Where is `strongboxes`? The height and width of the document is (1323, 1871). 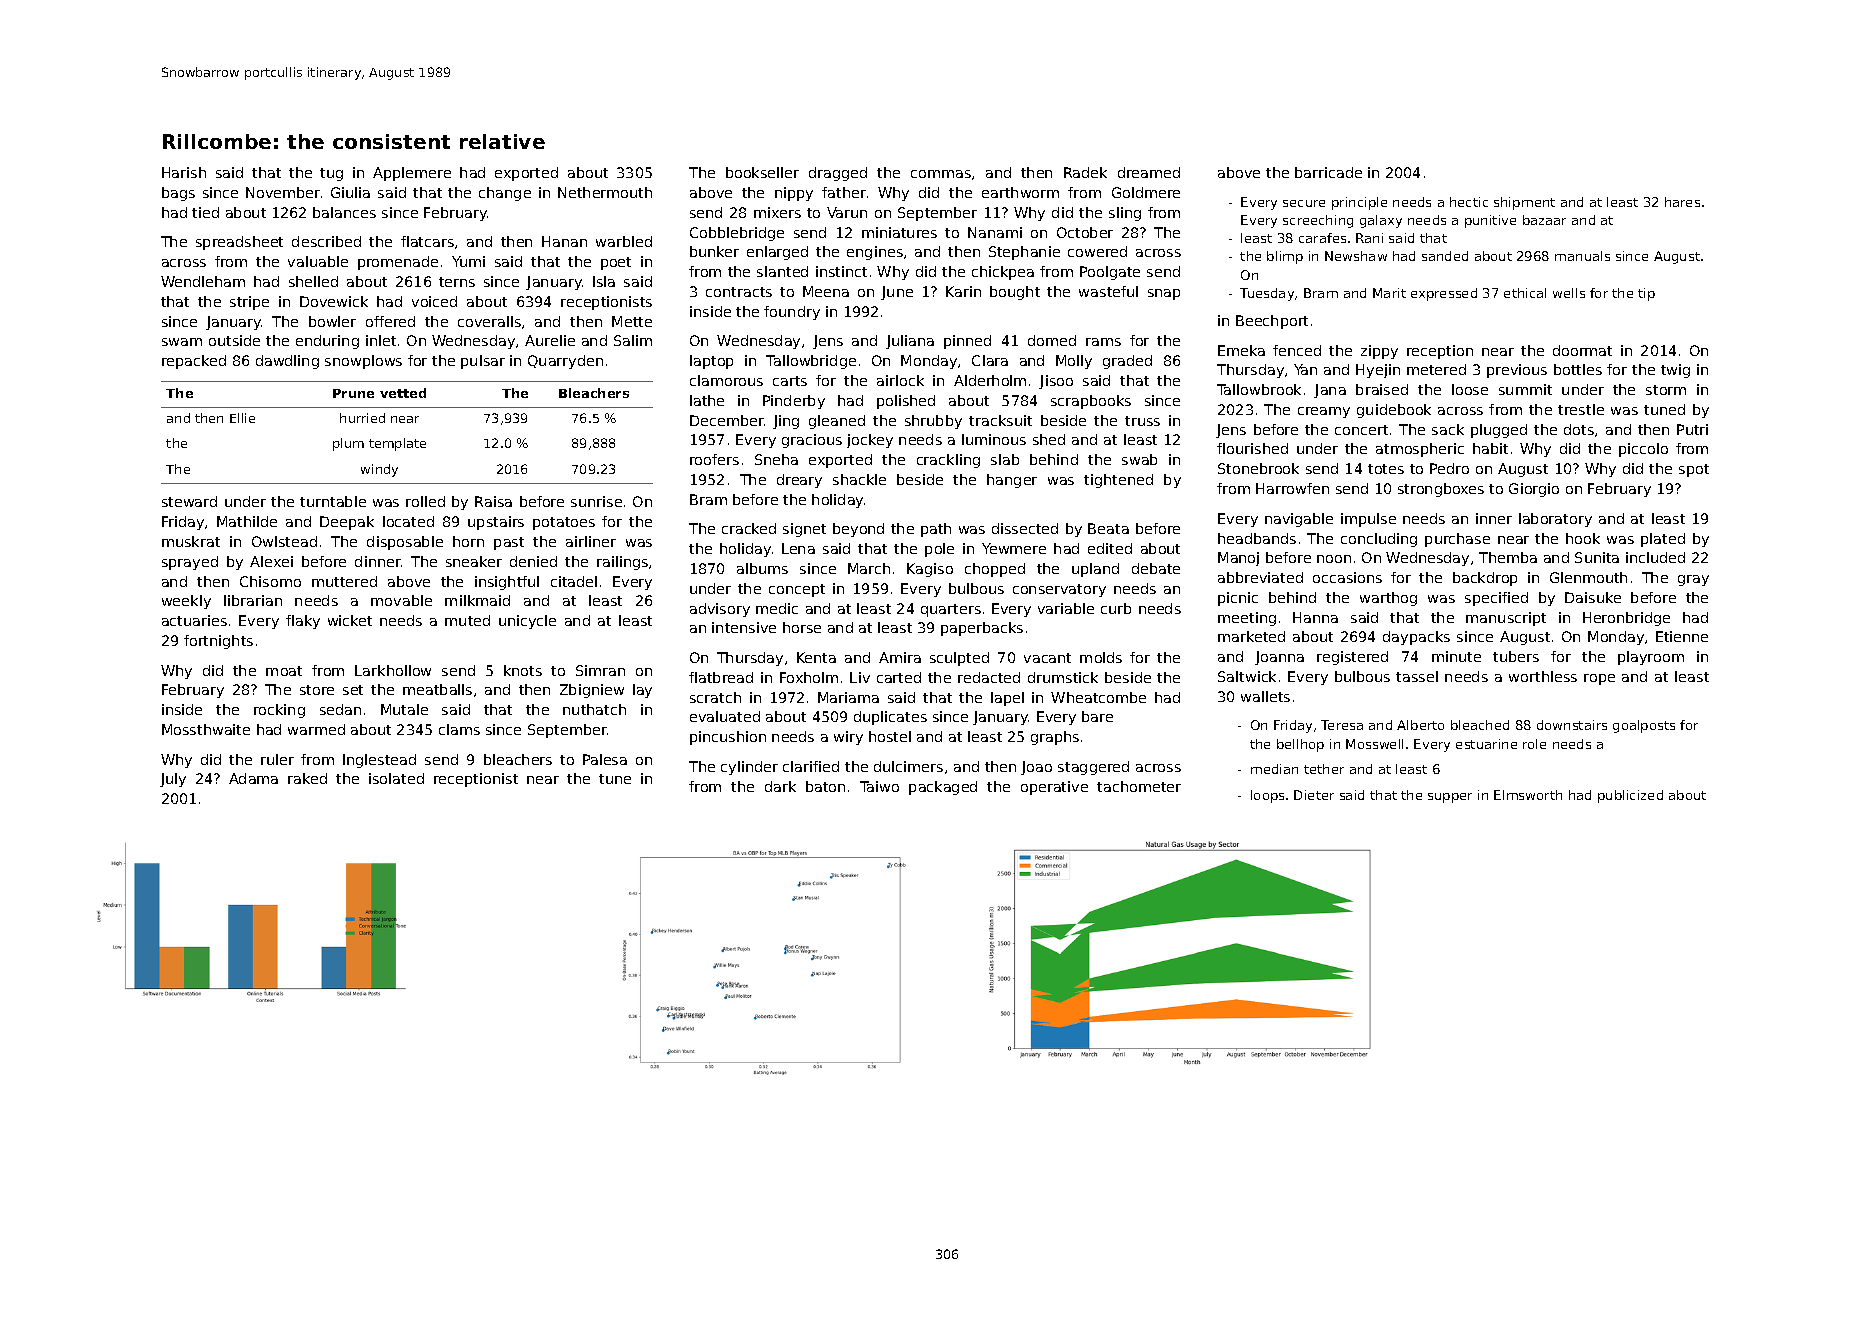 strongboxes is located at coordinates (1441, 490).
